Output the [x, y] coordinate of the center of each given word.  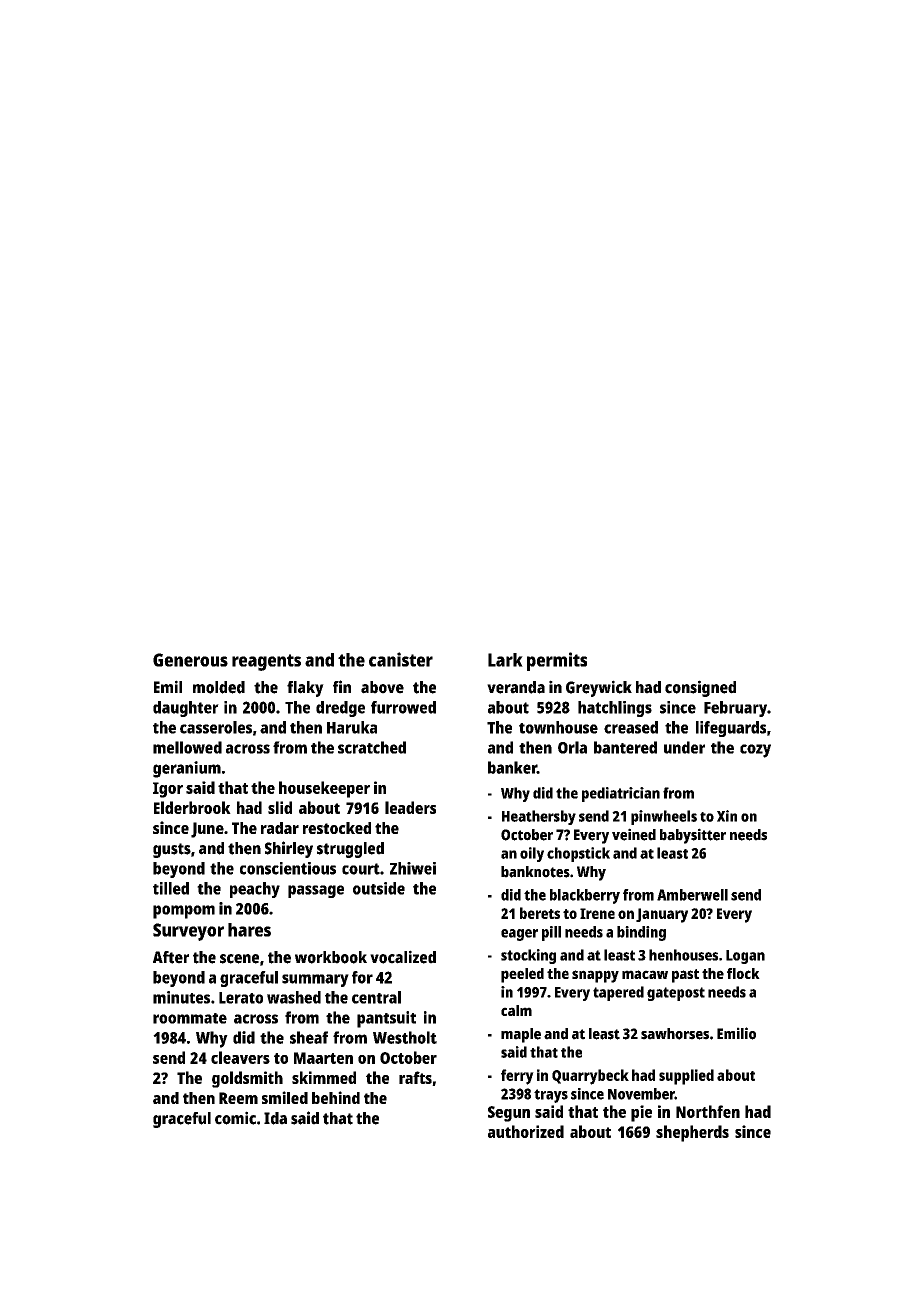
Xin [727, 816]
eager [519, 935]
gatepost [676, 994]
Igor [168, 790]
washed [294, 997]
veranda [516, 687]
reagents [266, 662]
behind [336, 1097]
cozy [755, 751]
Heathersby [539, 817]
